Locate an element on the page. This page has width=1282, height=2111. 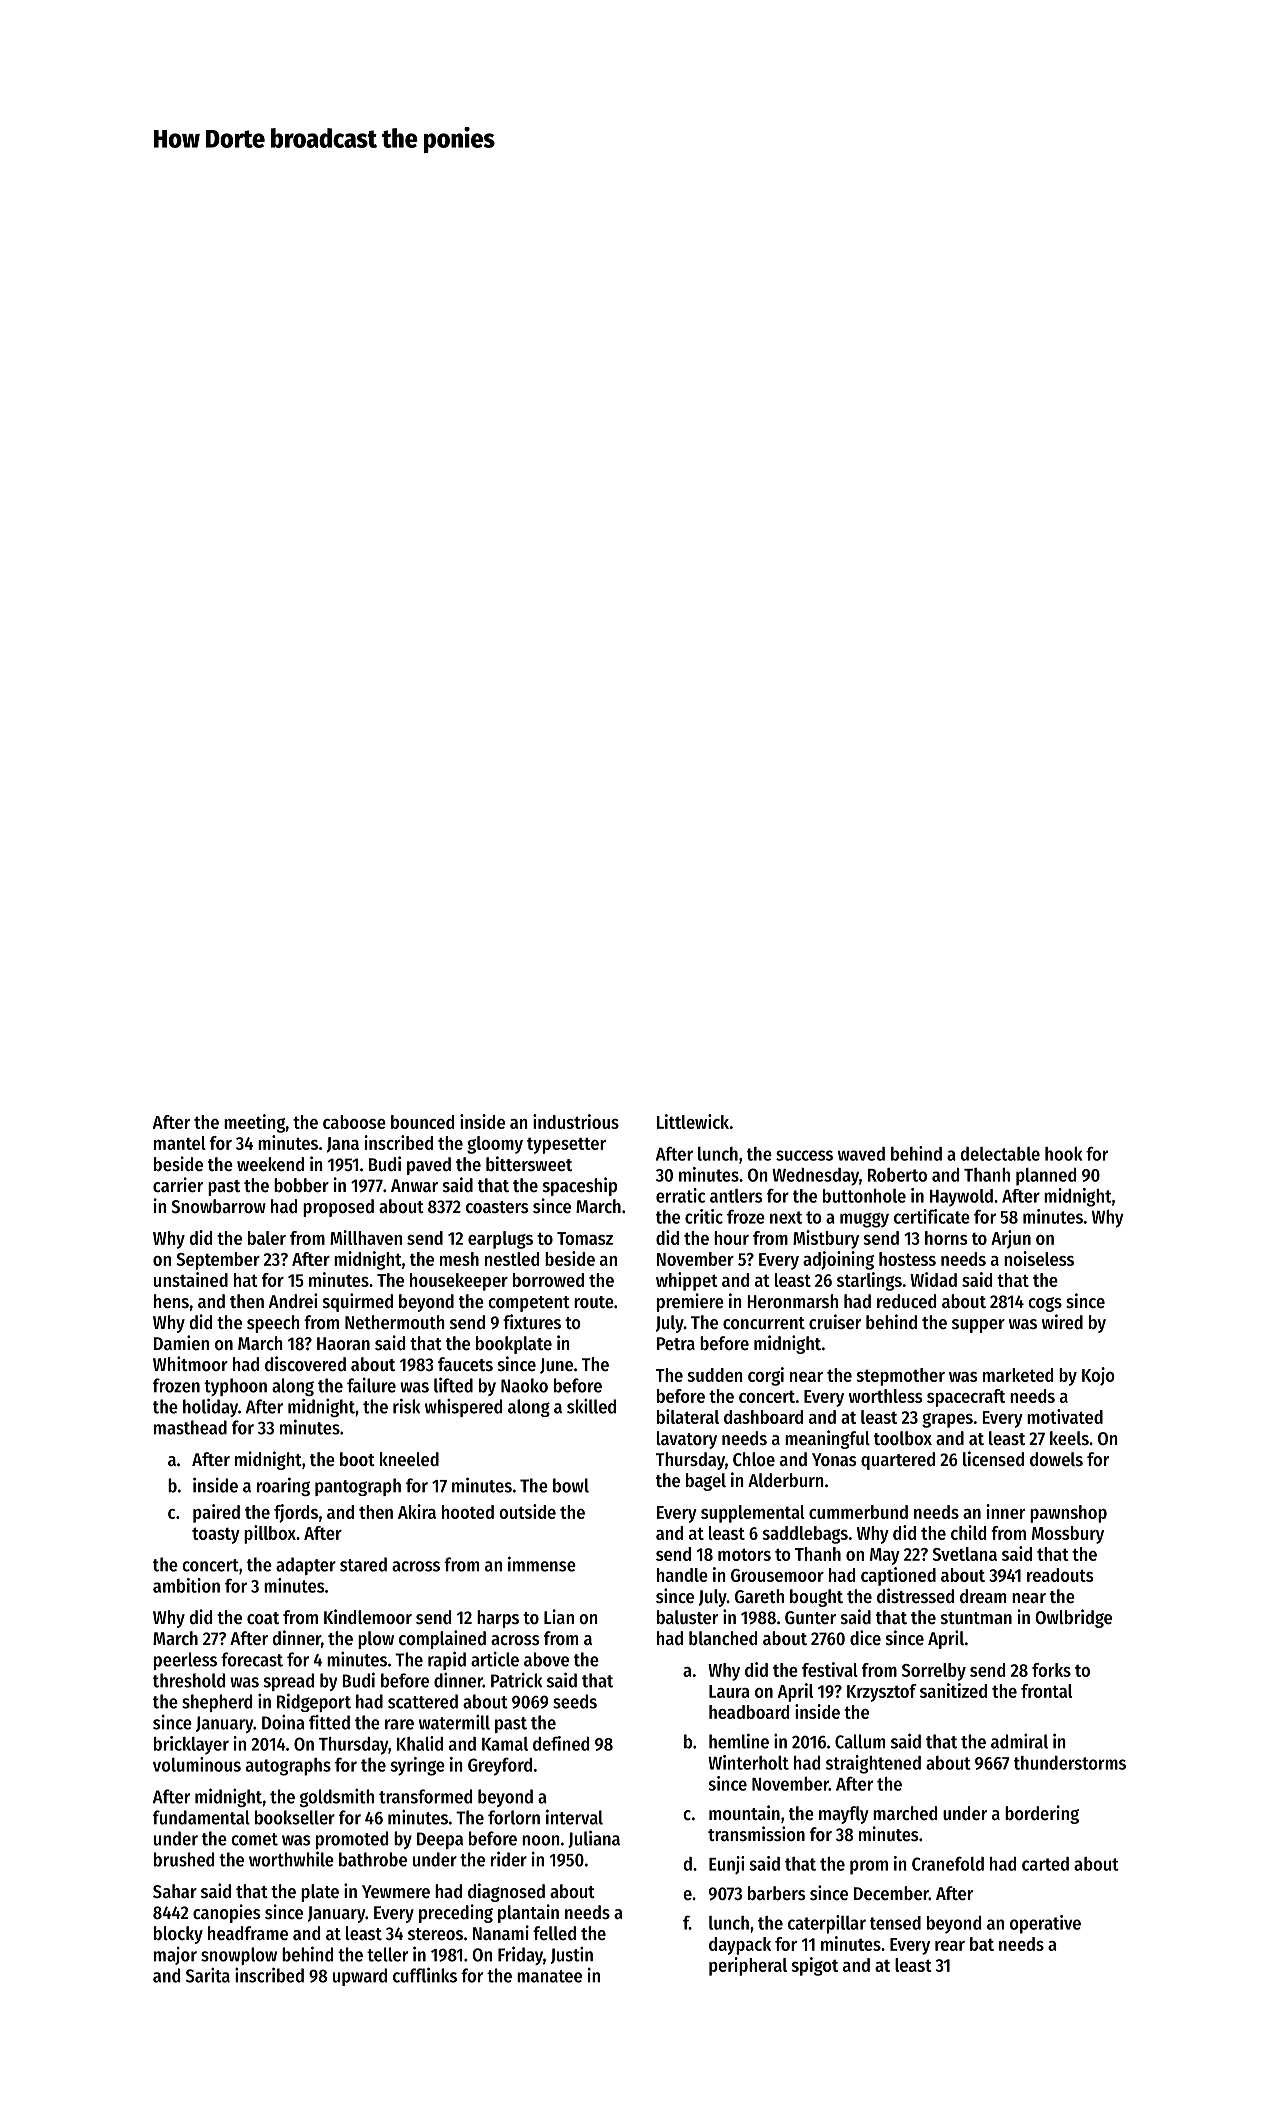
transformed is located at coordinates (425, 1796).
